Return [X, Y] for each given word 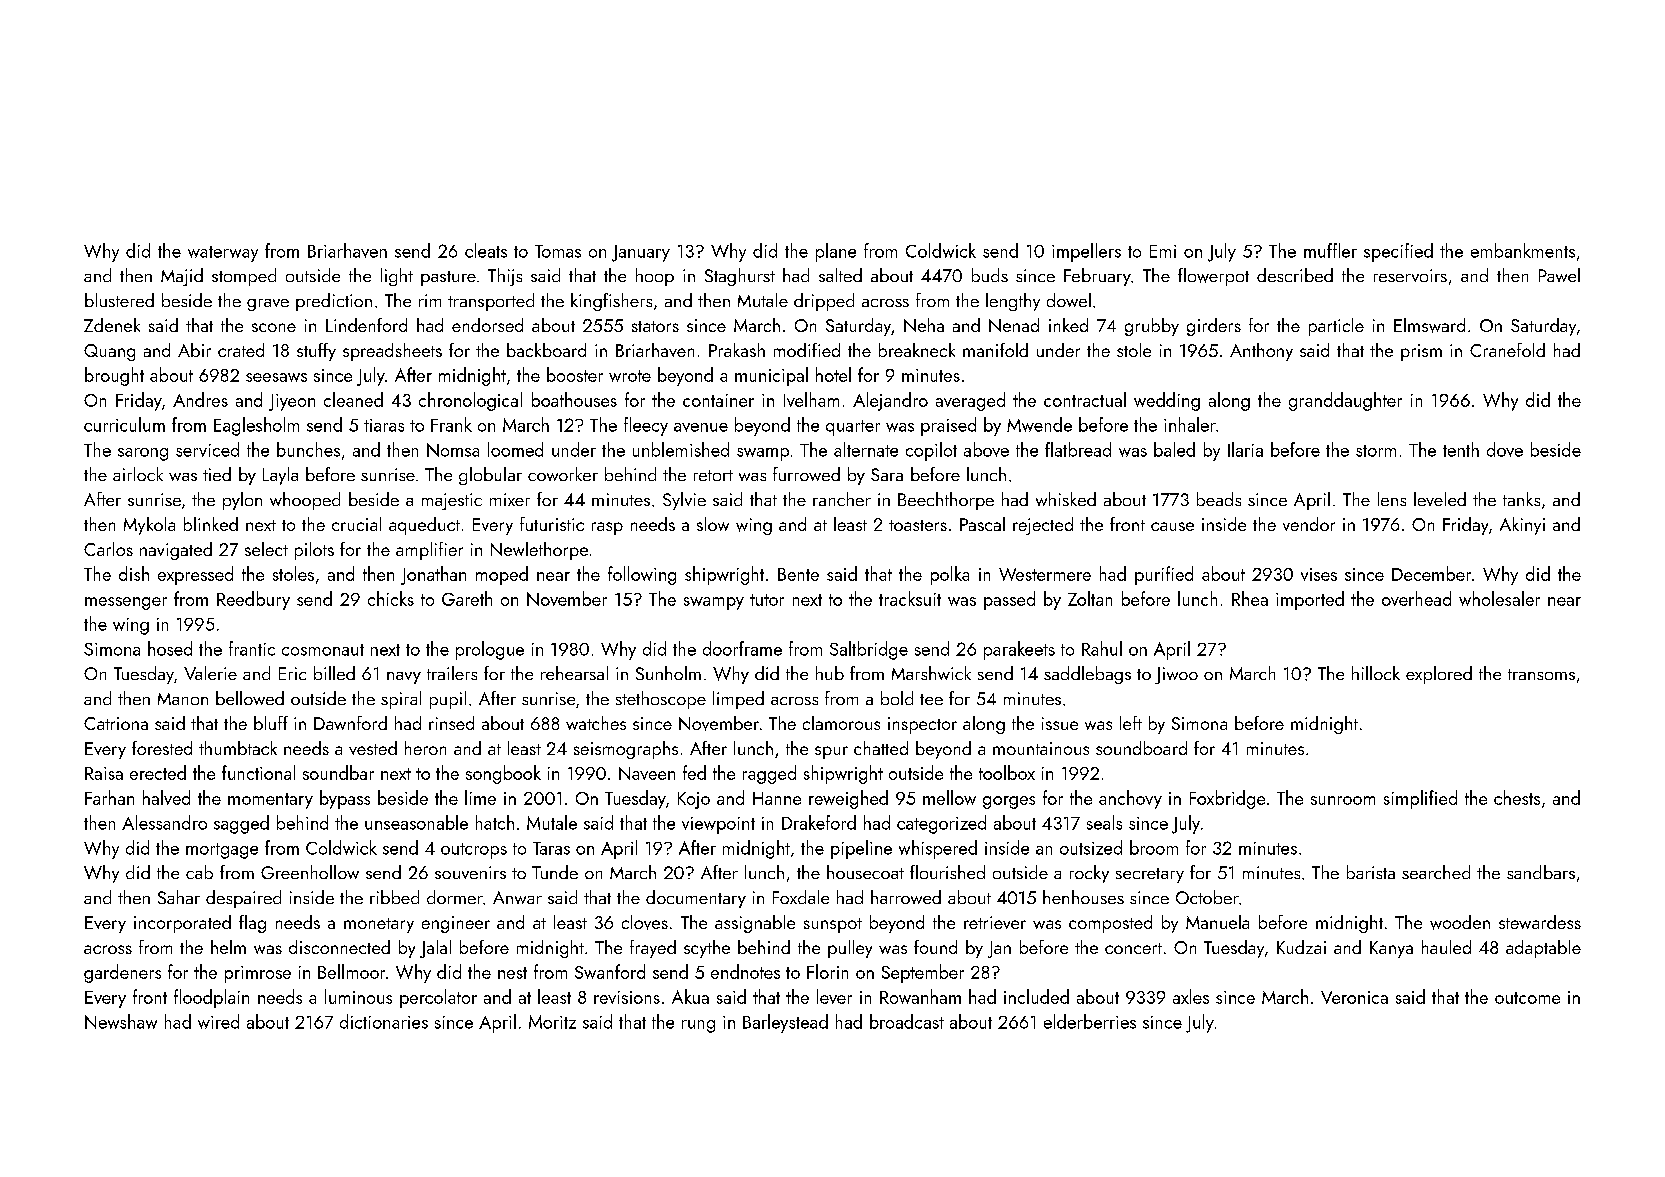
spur [831, 752]
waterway [223, 254]
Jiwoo [1176, 675]
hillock [1376, 673]
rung [698, 1026]
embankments [1523, 250]
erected [158, 772]
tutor [767, 600]
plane [836, 252]
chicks [391, 598]
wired [218, 1021]
